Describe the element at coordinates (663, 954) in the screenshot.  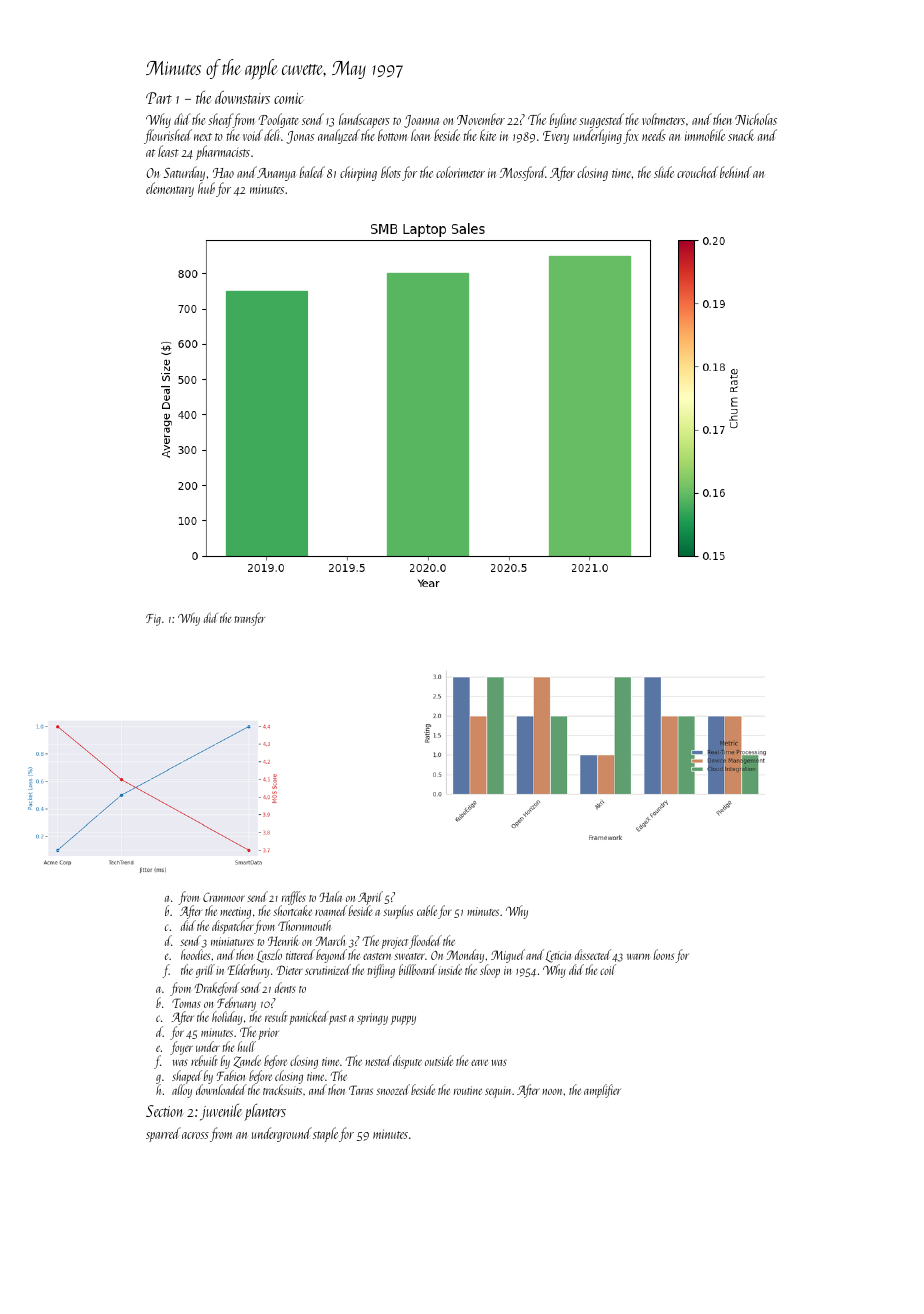
I see `loons` at that location.
